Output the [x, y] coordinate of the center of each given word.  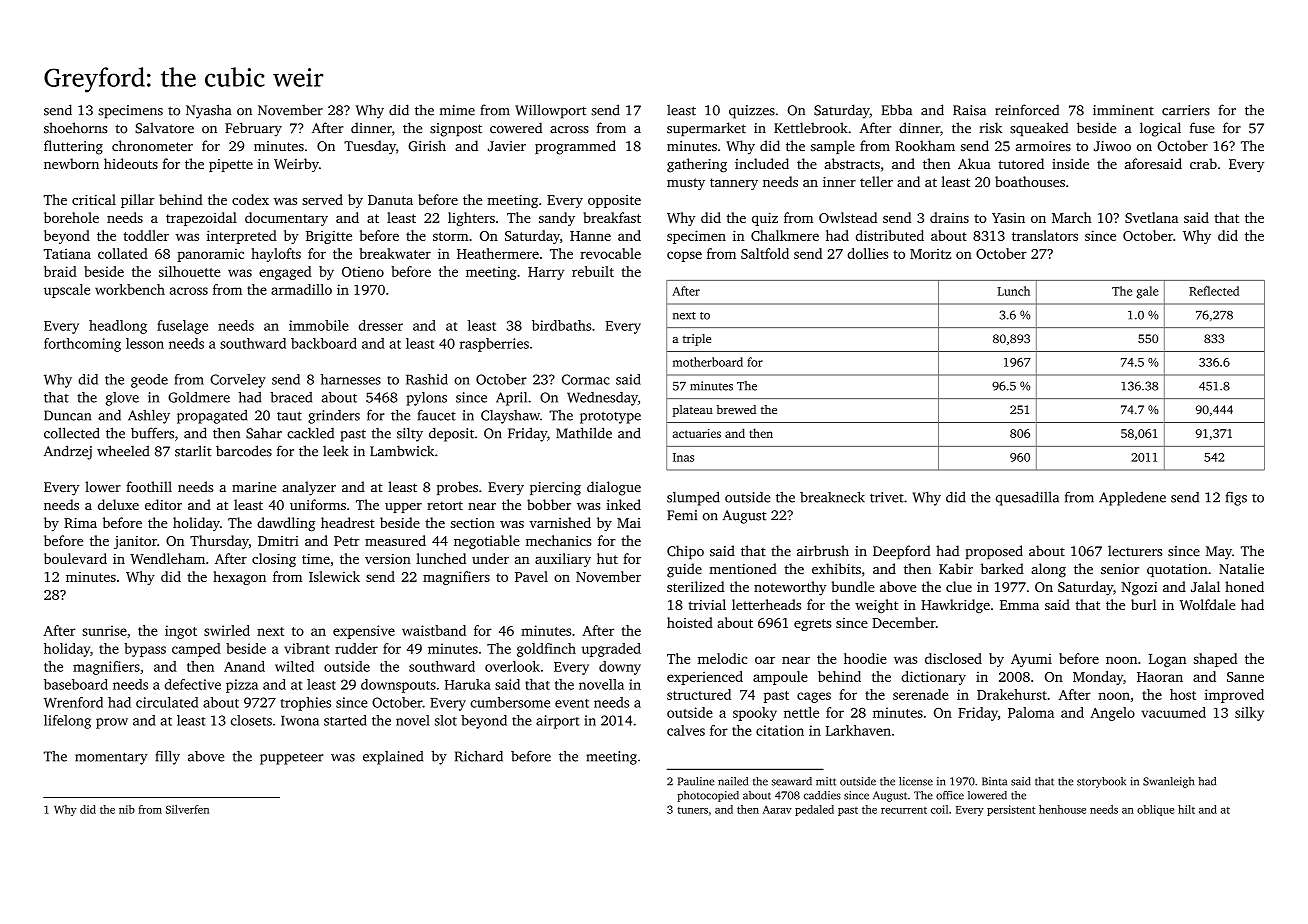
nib [127, 809]
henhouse [1062, 809]
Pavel [531, 576]
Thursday [219, 542]
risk [991, 128]
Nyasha [209, 111]
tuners [693, 810]
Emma [1019, 605]
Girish [427, 146]
